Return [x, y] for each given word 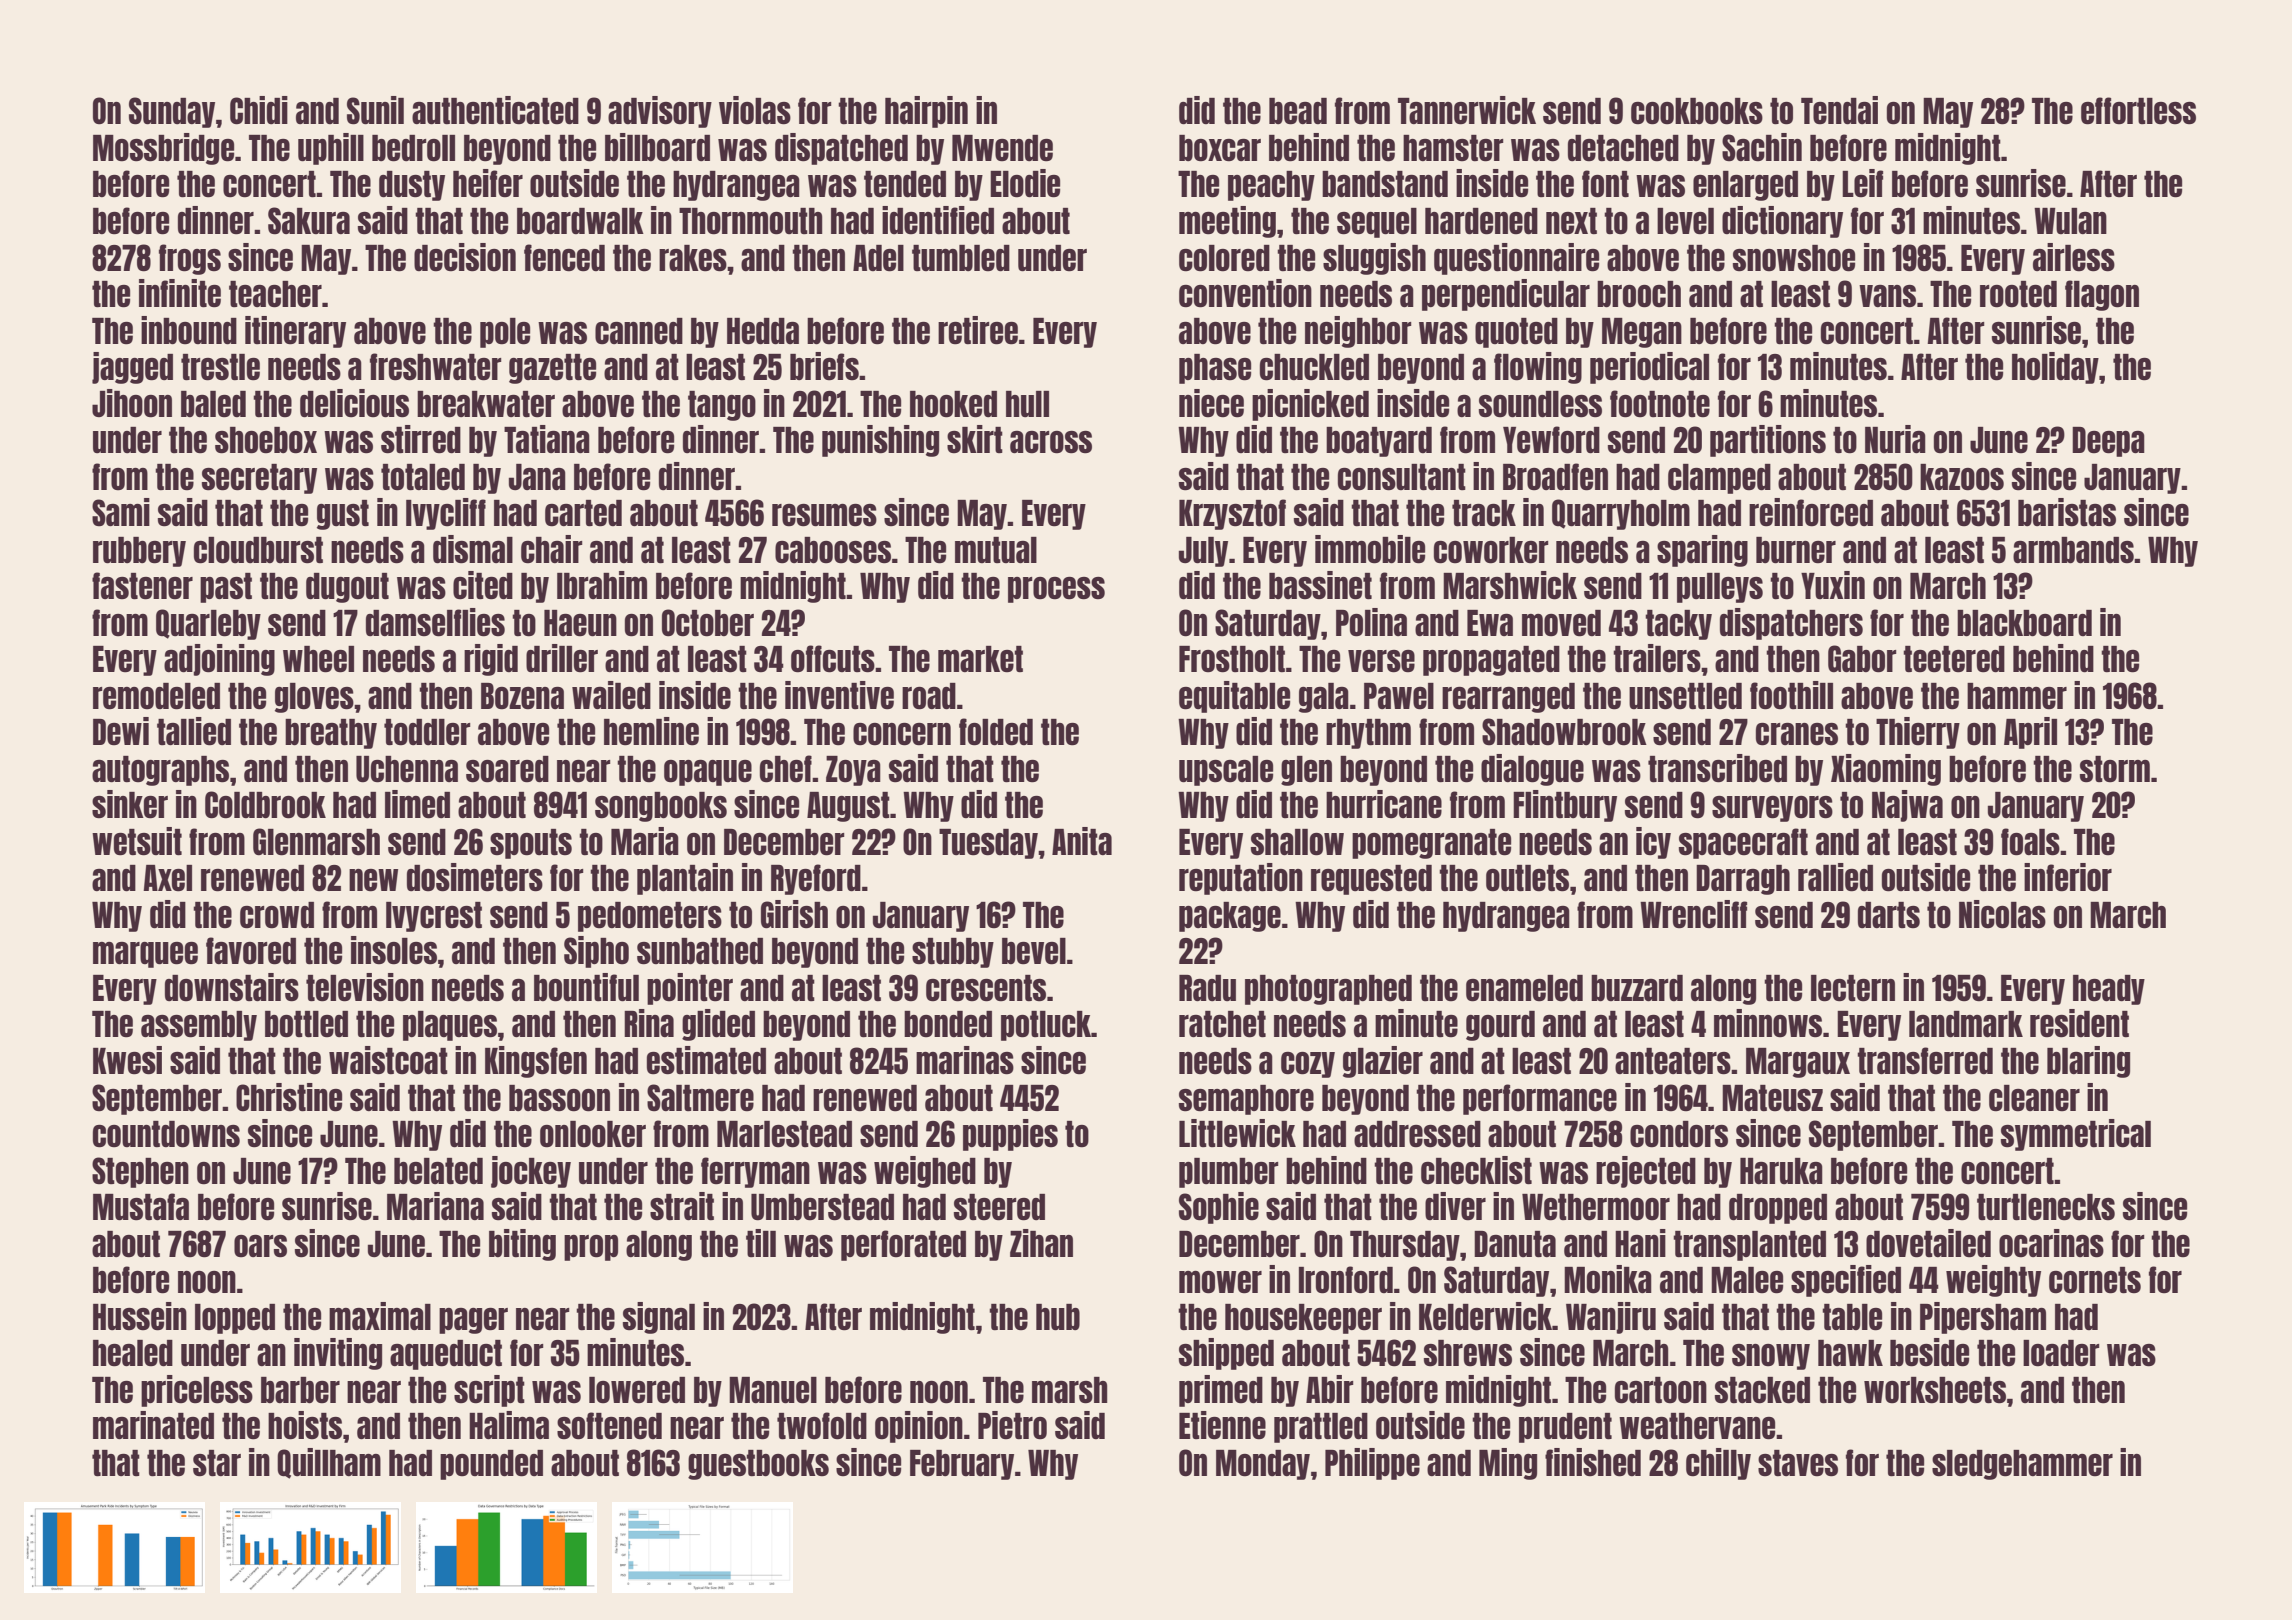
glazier [1383, 1062]
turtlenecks [2046, 1207]
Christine [289, 1097]
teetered [1954, 659]
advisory [660, 112]
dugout [347, 588]
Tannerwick [1467, 110]
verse [1381, 661]
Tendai [1839, 110]
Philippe [1372, 1464]
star [217, 1463]
